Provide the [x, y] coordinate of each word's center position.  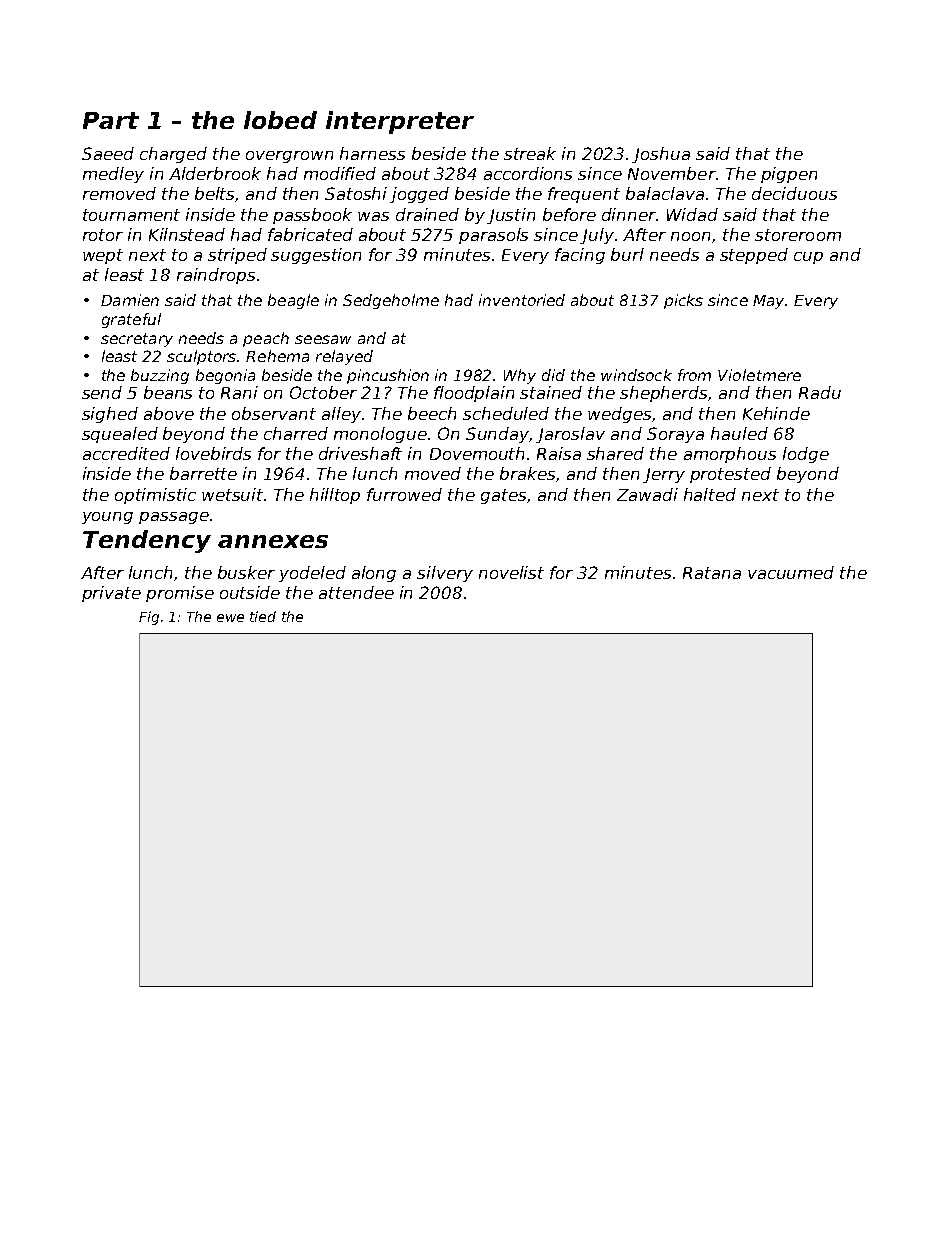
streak [530, 153]
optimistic [155, 496]
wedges [619, 415]
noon [690, 236]
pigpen [789, 175]
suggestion [316, 256]
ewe [230, 618]
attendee [356, 592]
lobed [280, 120]
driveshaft [360, 453]
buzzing [160, 376]
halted [710, 494]
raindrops [216, 276]
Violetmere [759, 375]
